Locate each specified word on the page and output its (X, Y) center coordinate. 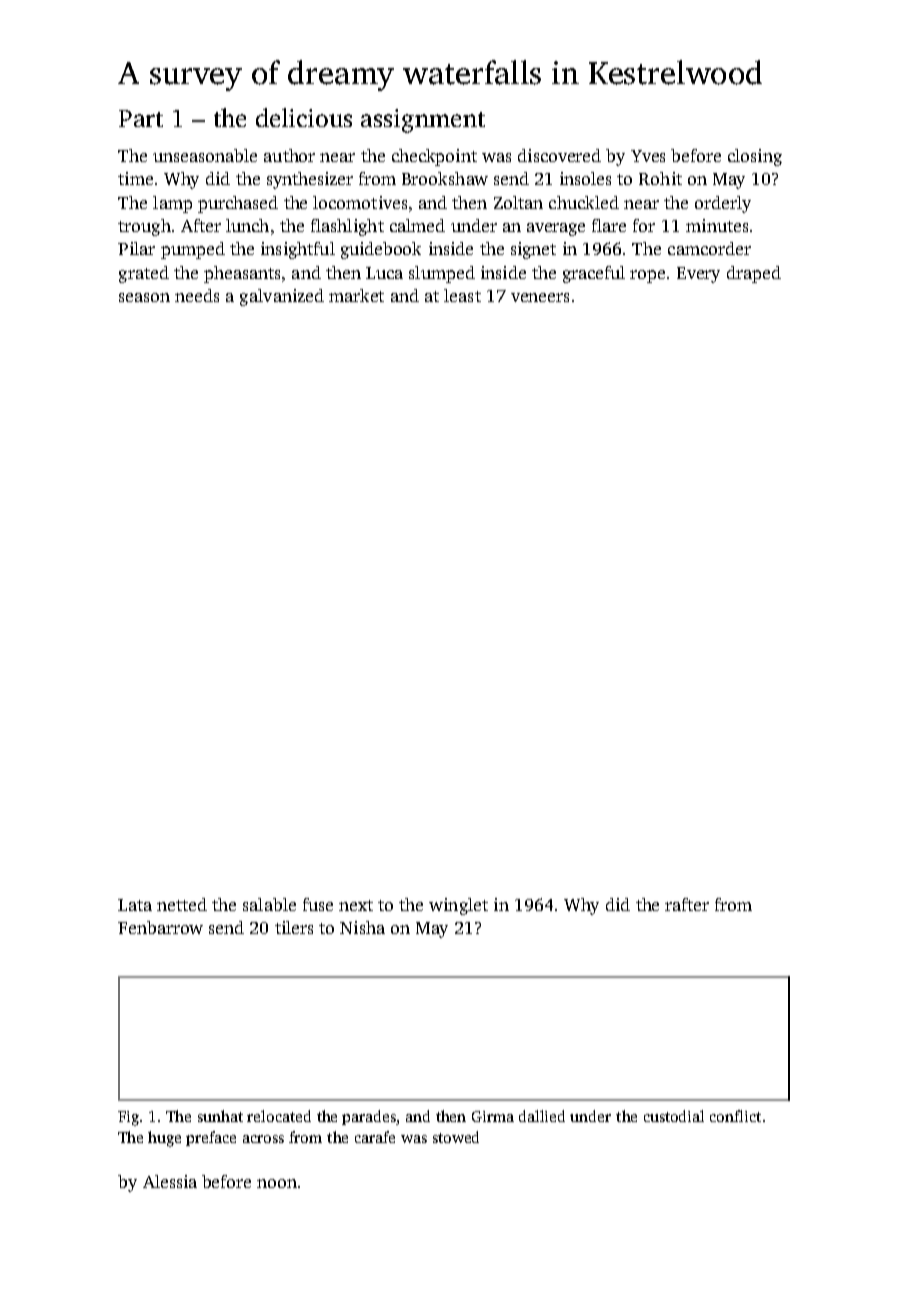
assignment (423, 121)
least (462, 295)
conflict (735, 1116)
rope (647, 276)
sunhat (220, 1116)
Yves (648, 156)
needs (197, 295)
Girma (493, 1116)
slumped (442, 274)
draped (754, 274)
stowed (456, 1137)
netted (182, 904)
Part (141, 118)
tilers (294, 927)
